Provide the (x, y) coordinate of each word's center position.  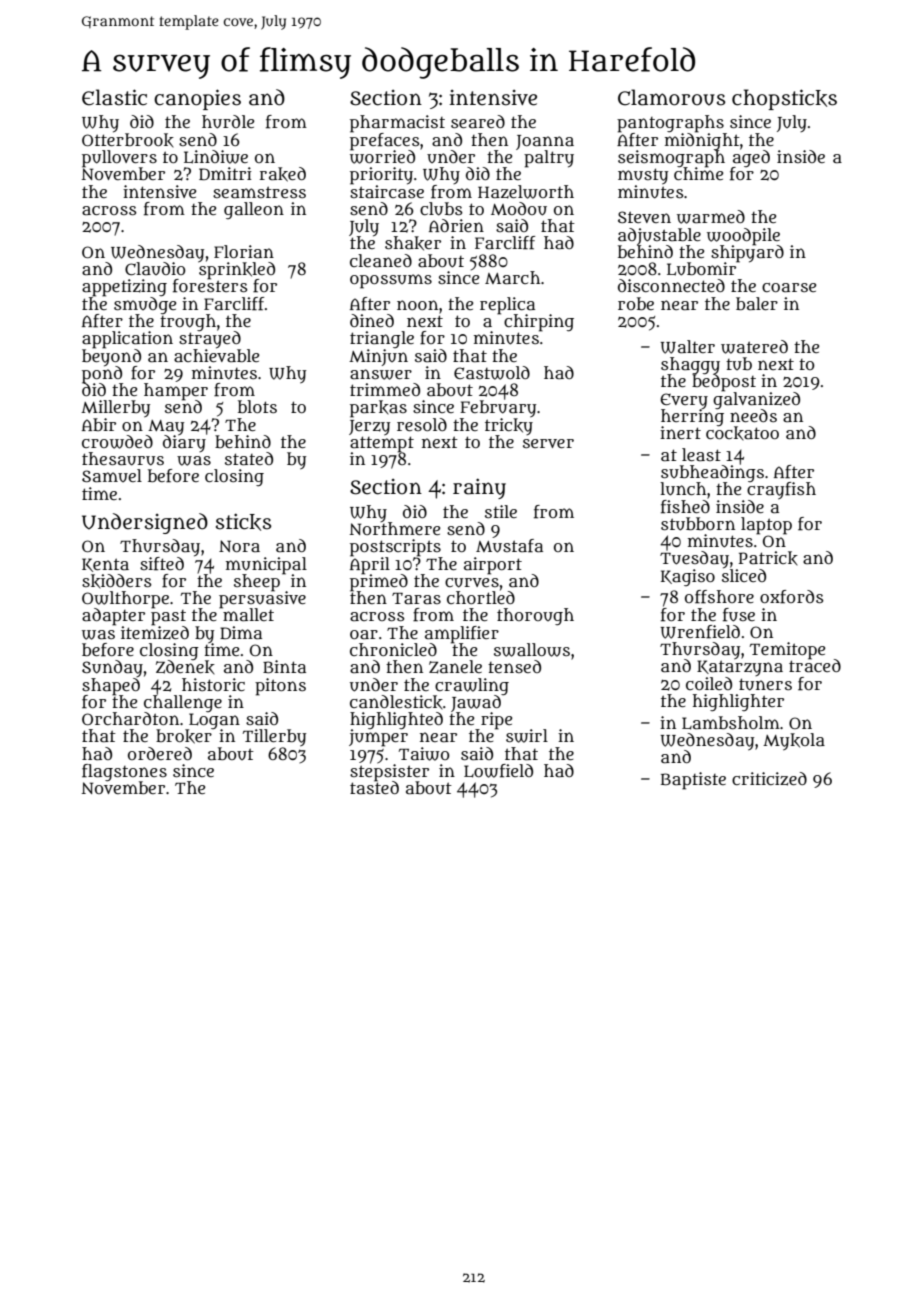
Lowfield (498, 771)
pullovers (119, 158)
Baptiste (693, 781)
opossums (391, 281)
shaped (111, 686)
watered (754, 347)
